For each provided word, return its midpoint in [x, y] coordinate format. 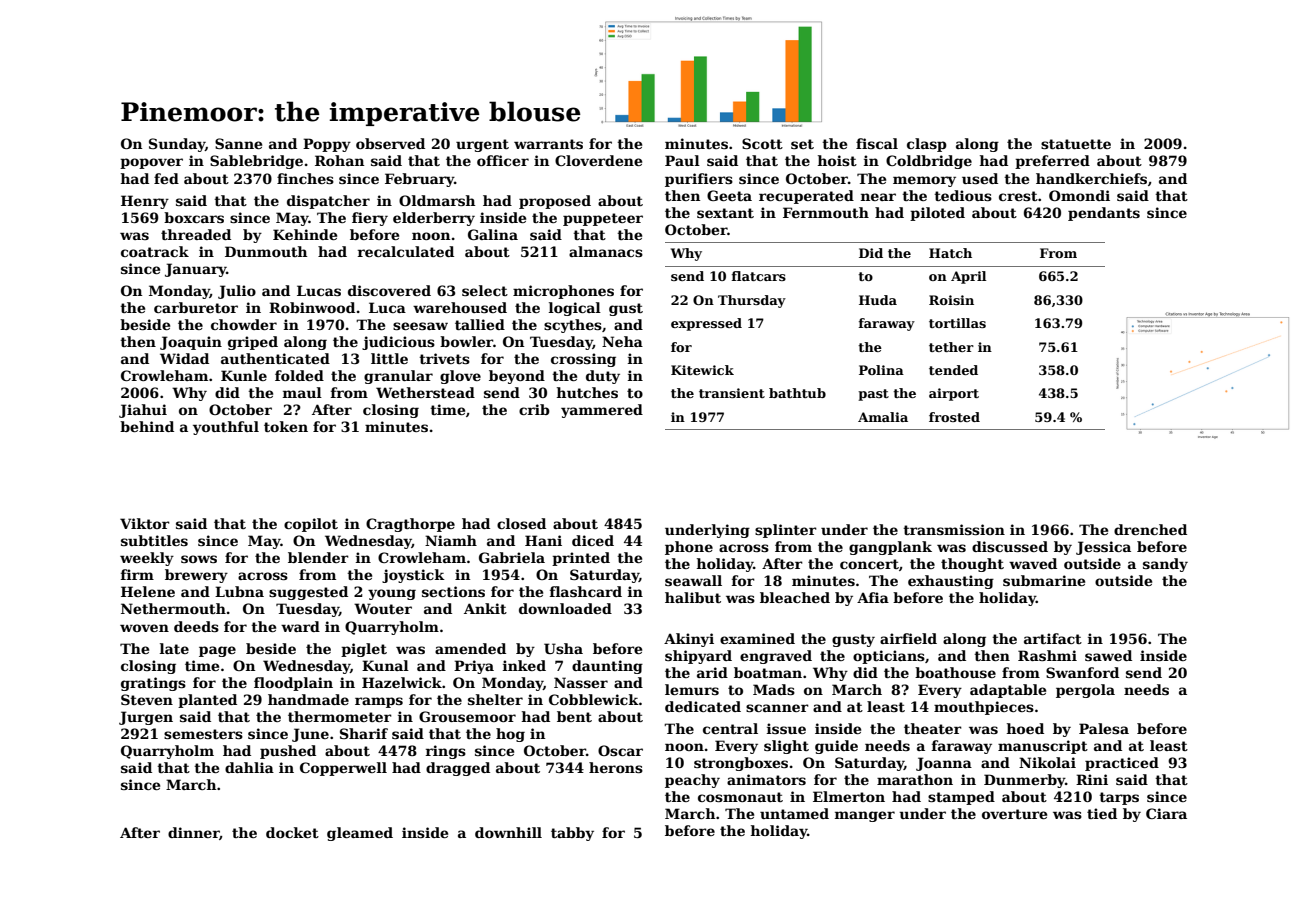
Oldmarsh [437, 200]
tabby [572, 834]
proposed [555, 202]
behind [147, 426]
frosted [954, 417]
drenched [1150, 529]
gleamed [360, 834]
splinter [786, 531]
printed [581, 559]
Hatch [950, 253]
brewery [196, 576]
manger [865, 816]
